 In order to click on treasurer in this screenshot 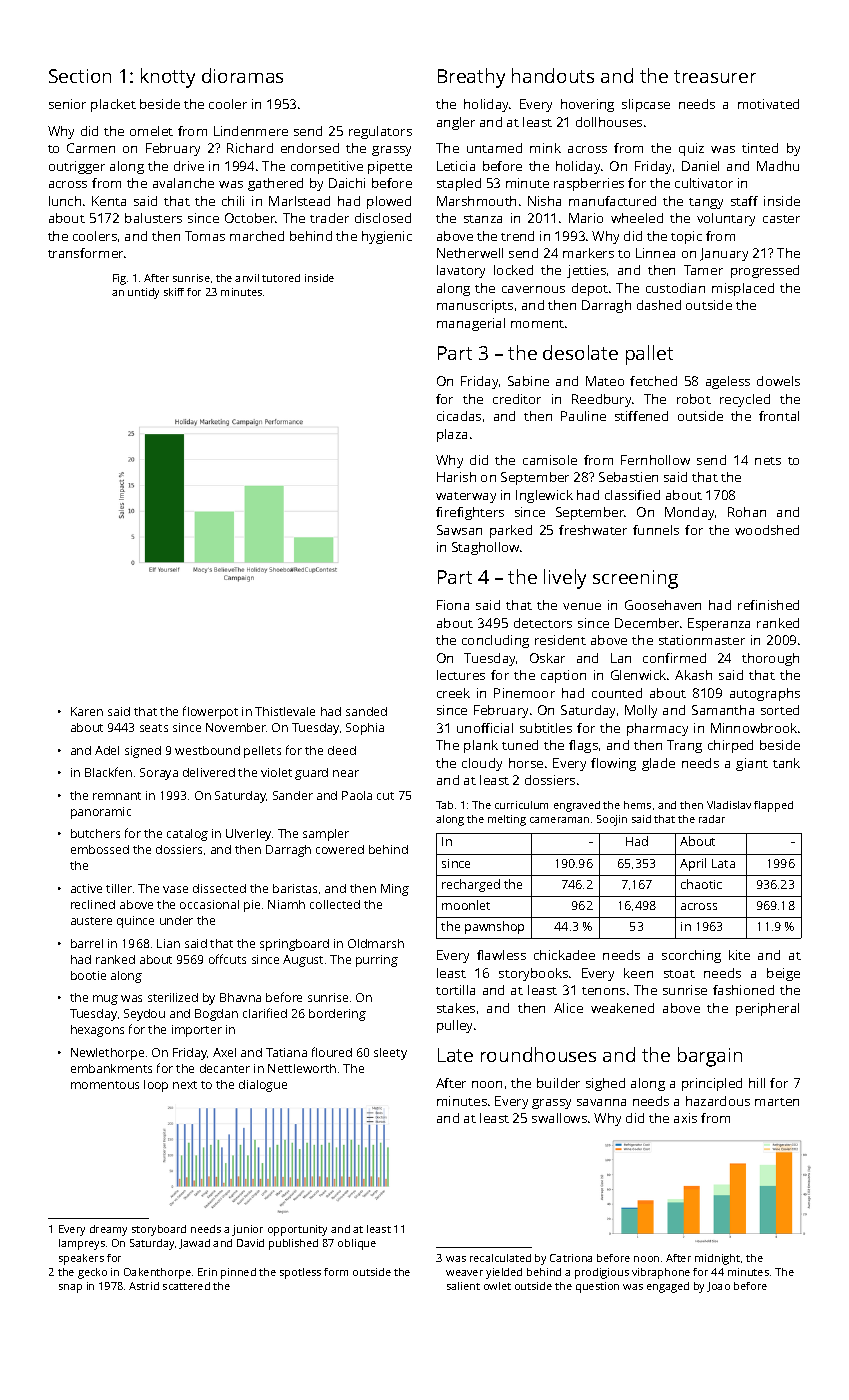, I will do `click(715, 76)`.
